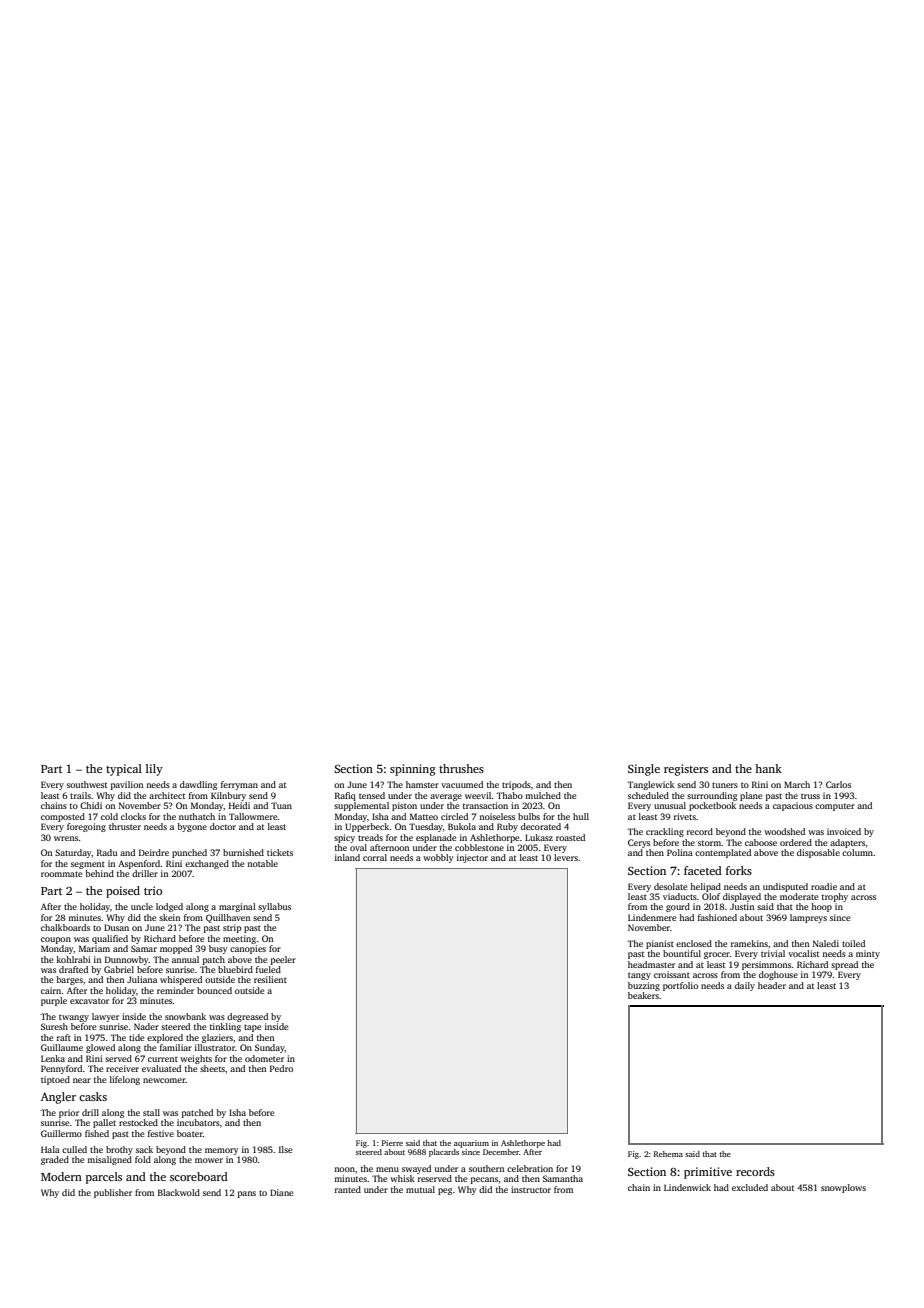 The height and width of the image is (1308, 924). I want to click on pianist, so click(660, 944).
